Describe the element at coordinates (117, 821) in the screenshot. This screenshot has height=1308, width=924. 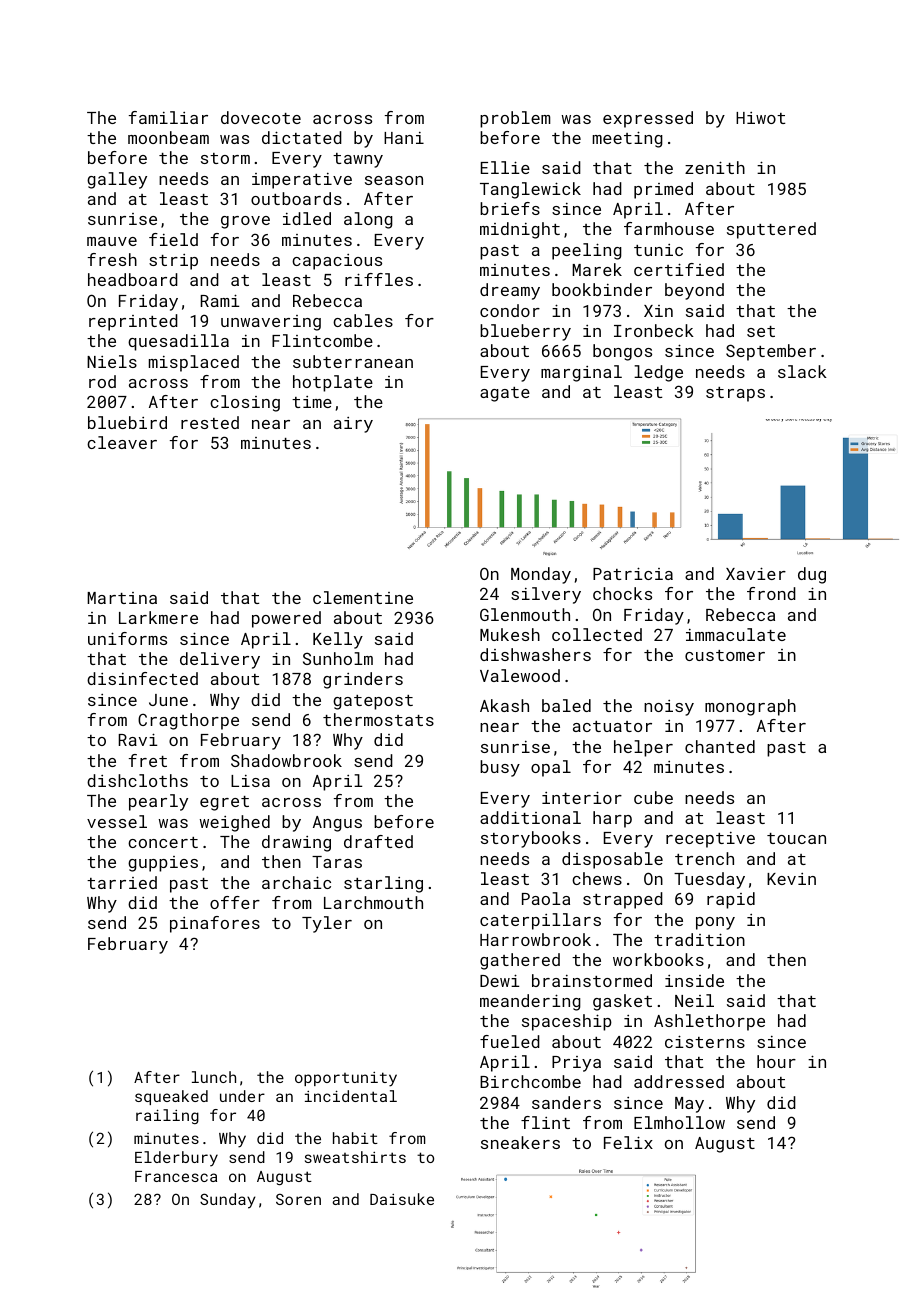
I see `vessel` at that location.
